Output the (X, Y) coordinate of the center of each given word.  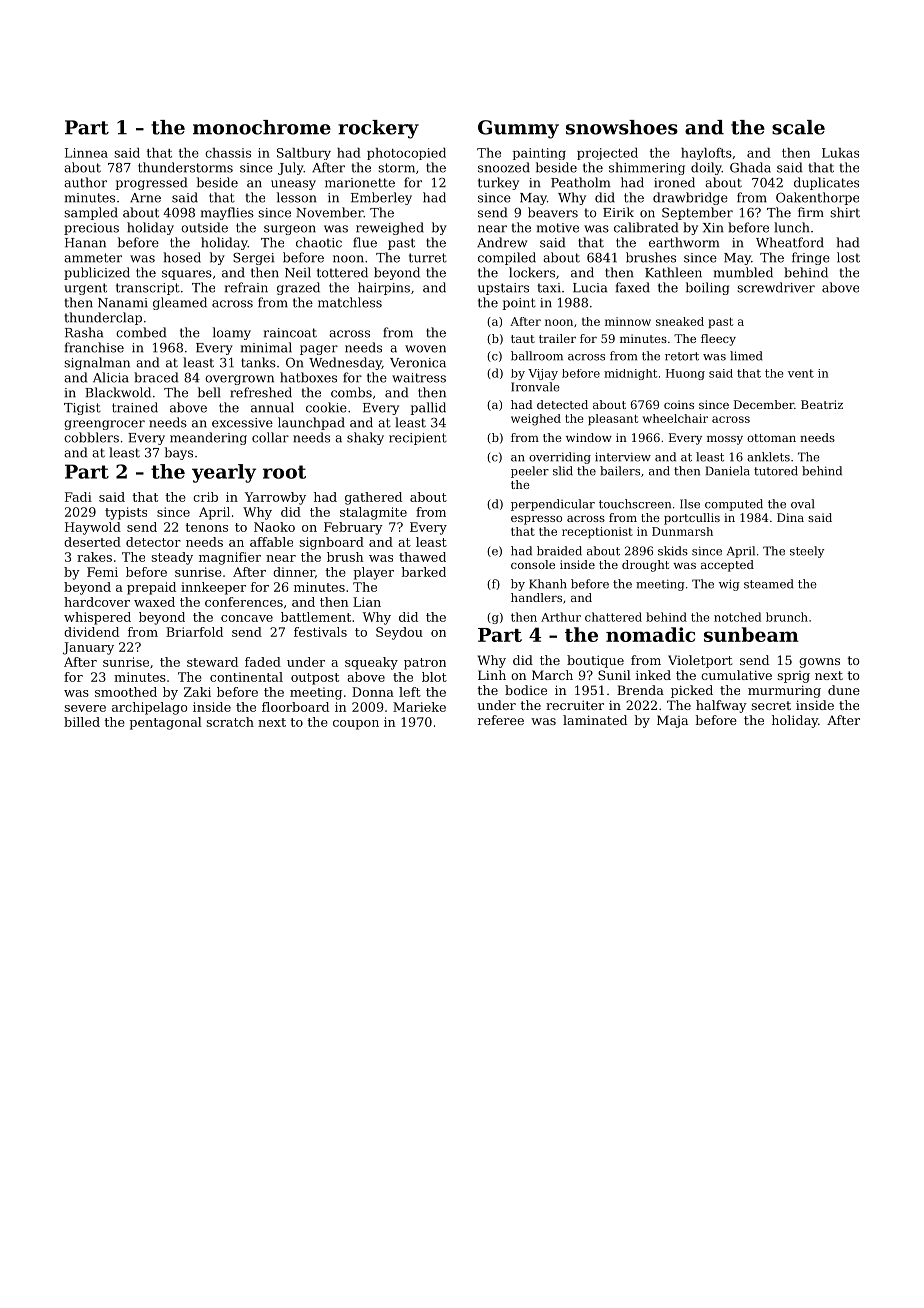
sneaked (680, 321)
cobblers (91, 437)
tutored (776, 471)
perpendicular (553, 505)
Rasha (84, 332)
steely (807, 552)
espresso (536, 520)
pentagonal (165, 723)
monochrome (262, 127)
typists (126, 513)
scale (798, 127)
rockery (378, 129)
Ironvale (535, 387)
